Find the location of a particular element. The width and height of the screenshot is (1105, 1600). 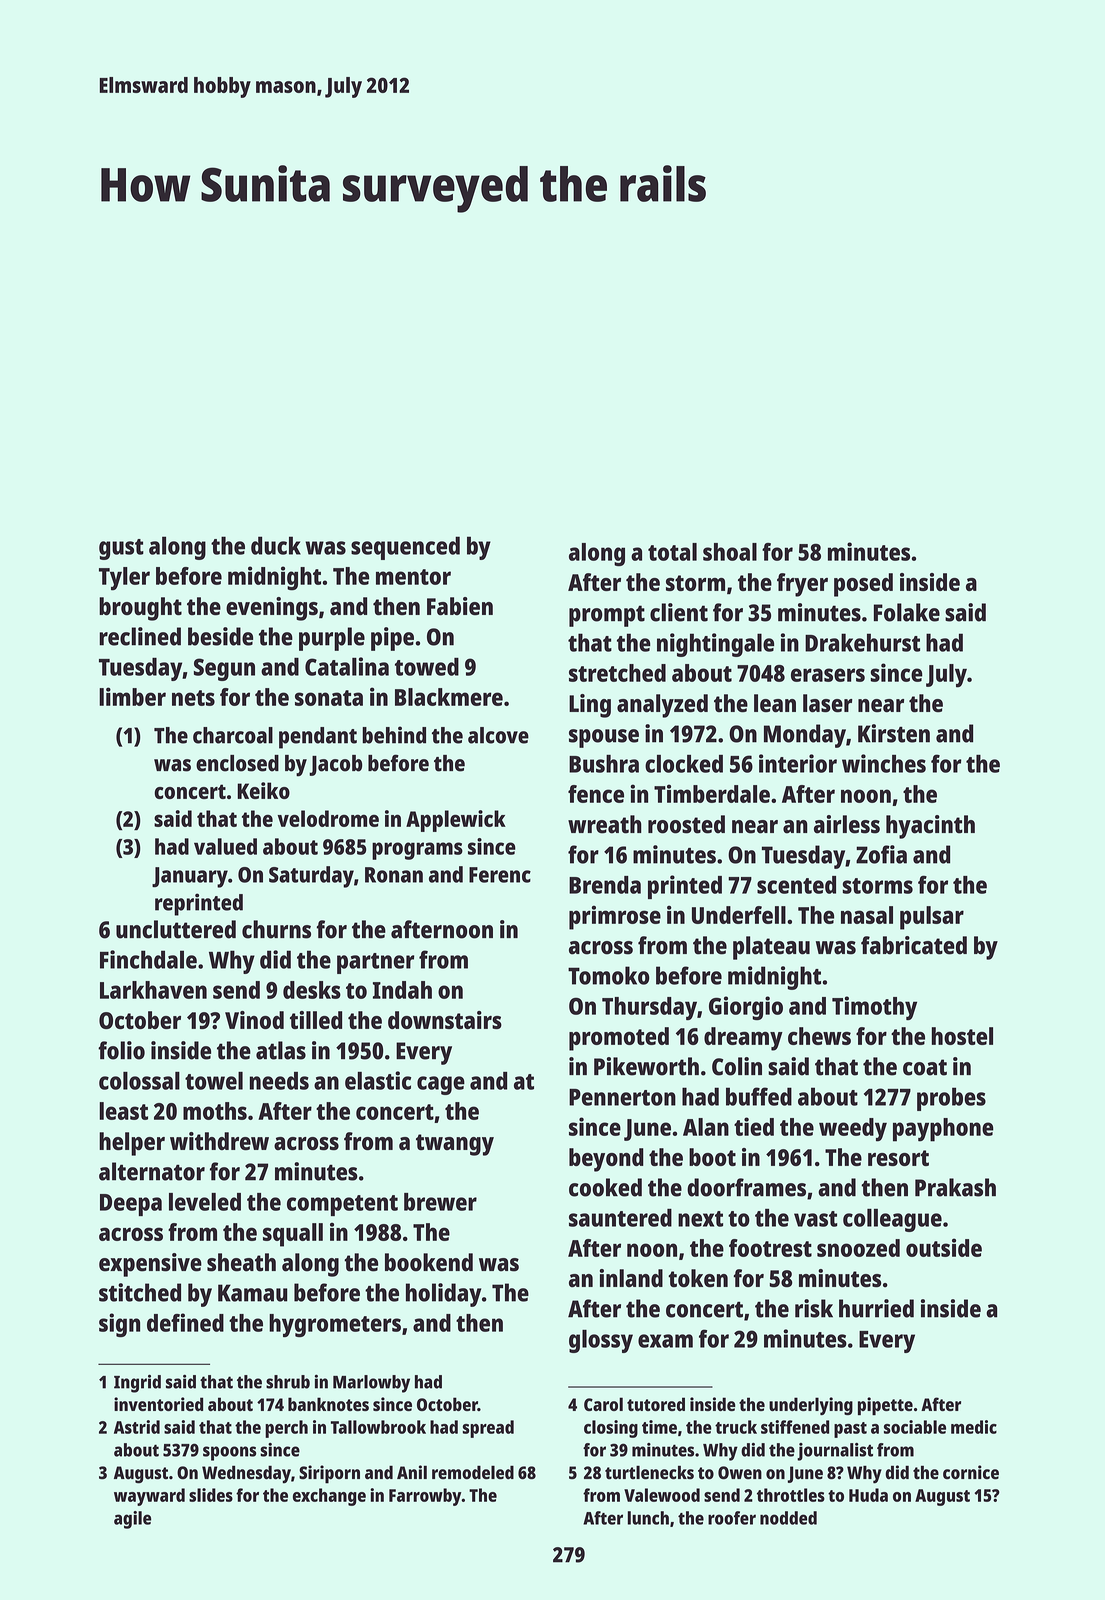

sequenced is located at coordinates (405, 548).
